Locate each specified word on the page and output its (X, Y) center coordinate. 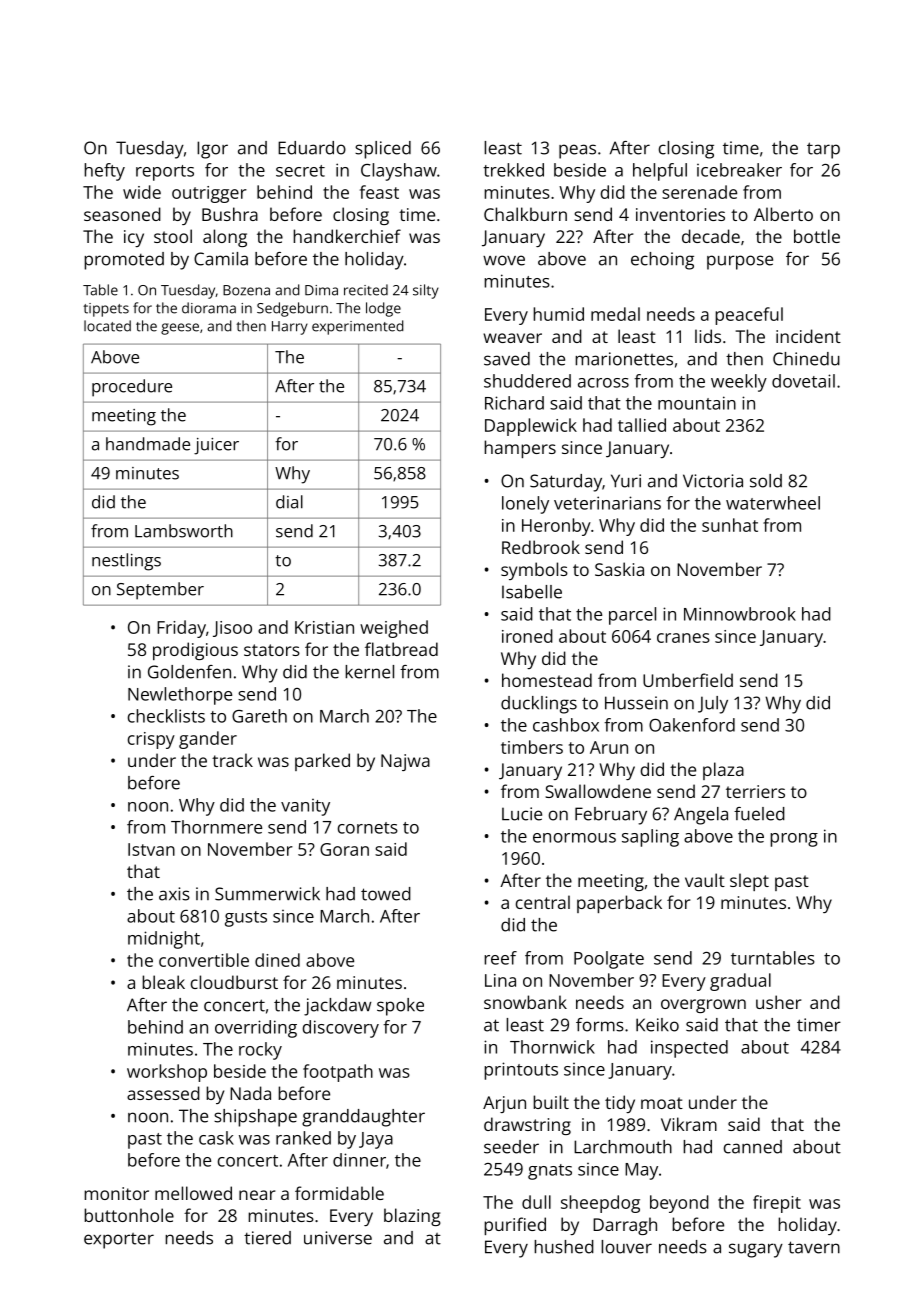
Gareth (259, 716)
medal (615, 314)
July (713, 705)
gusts (246, 919)
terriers (755, 791)
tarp (823, 150)
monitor (116, 1193)
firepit (777, 1204)
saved (507, 359)
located (107, 326)
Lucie (522, 814)
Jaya (376, 1140)
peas (577, 151)
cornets (368, 828)
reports (165, 173)
